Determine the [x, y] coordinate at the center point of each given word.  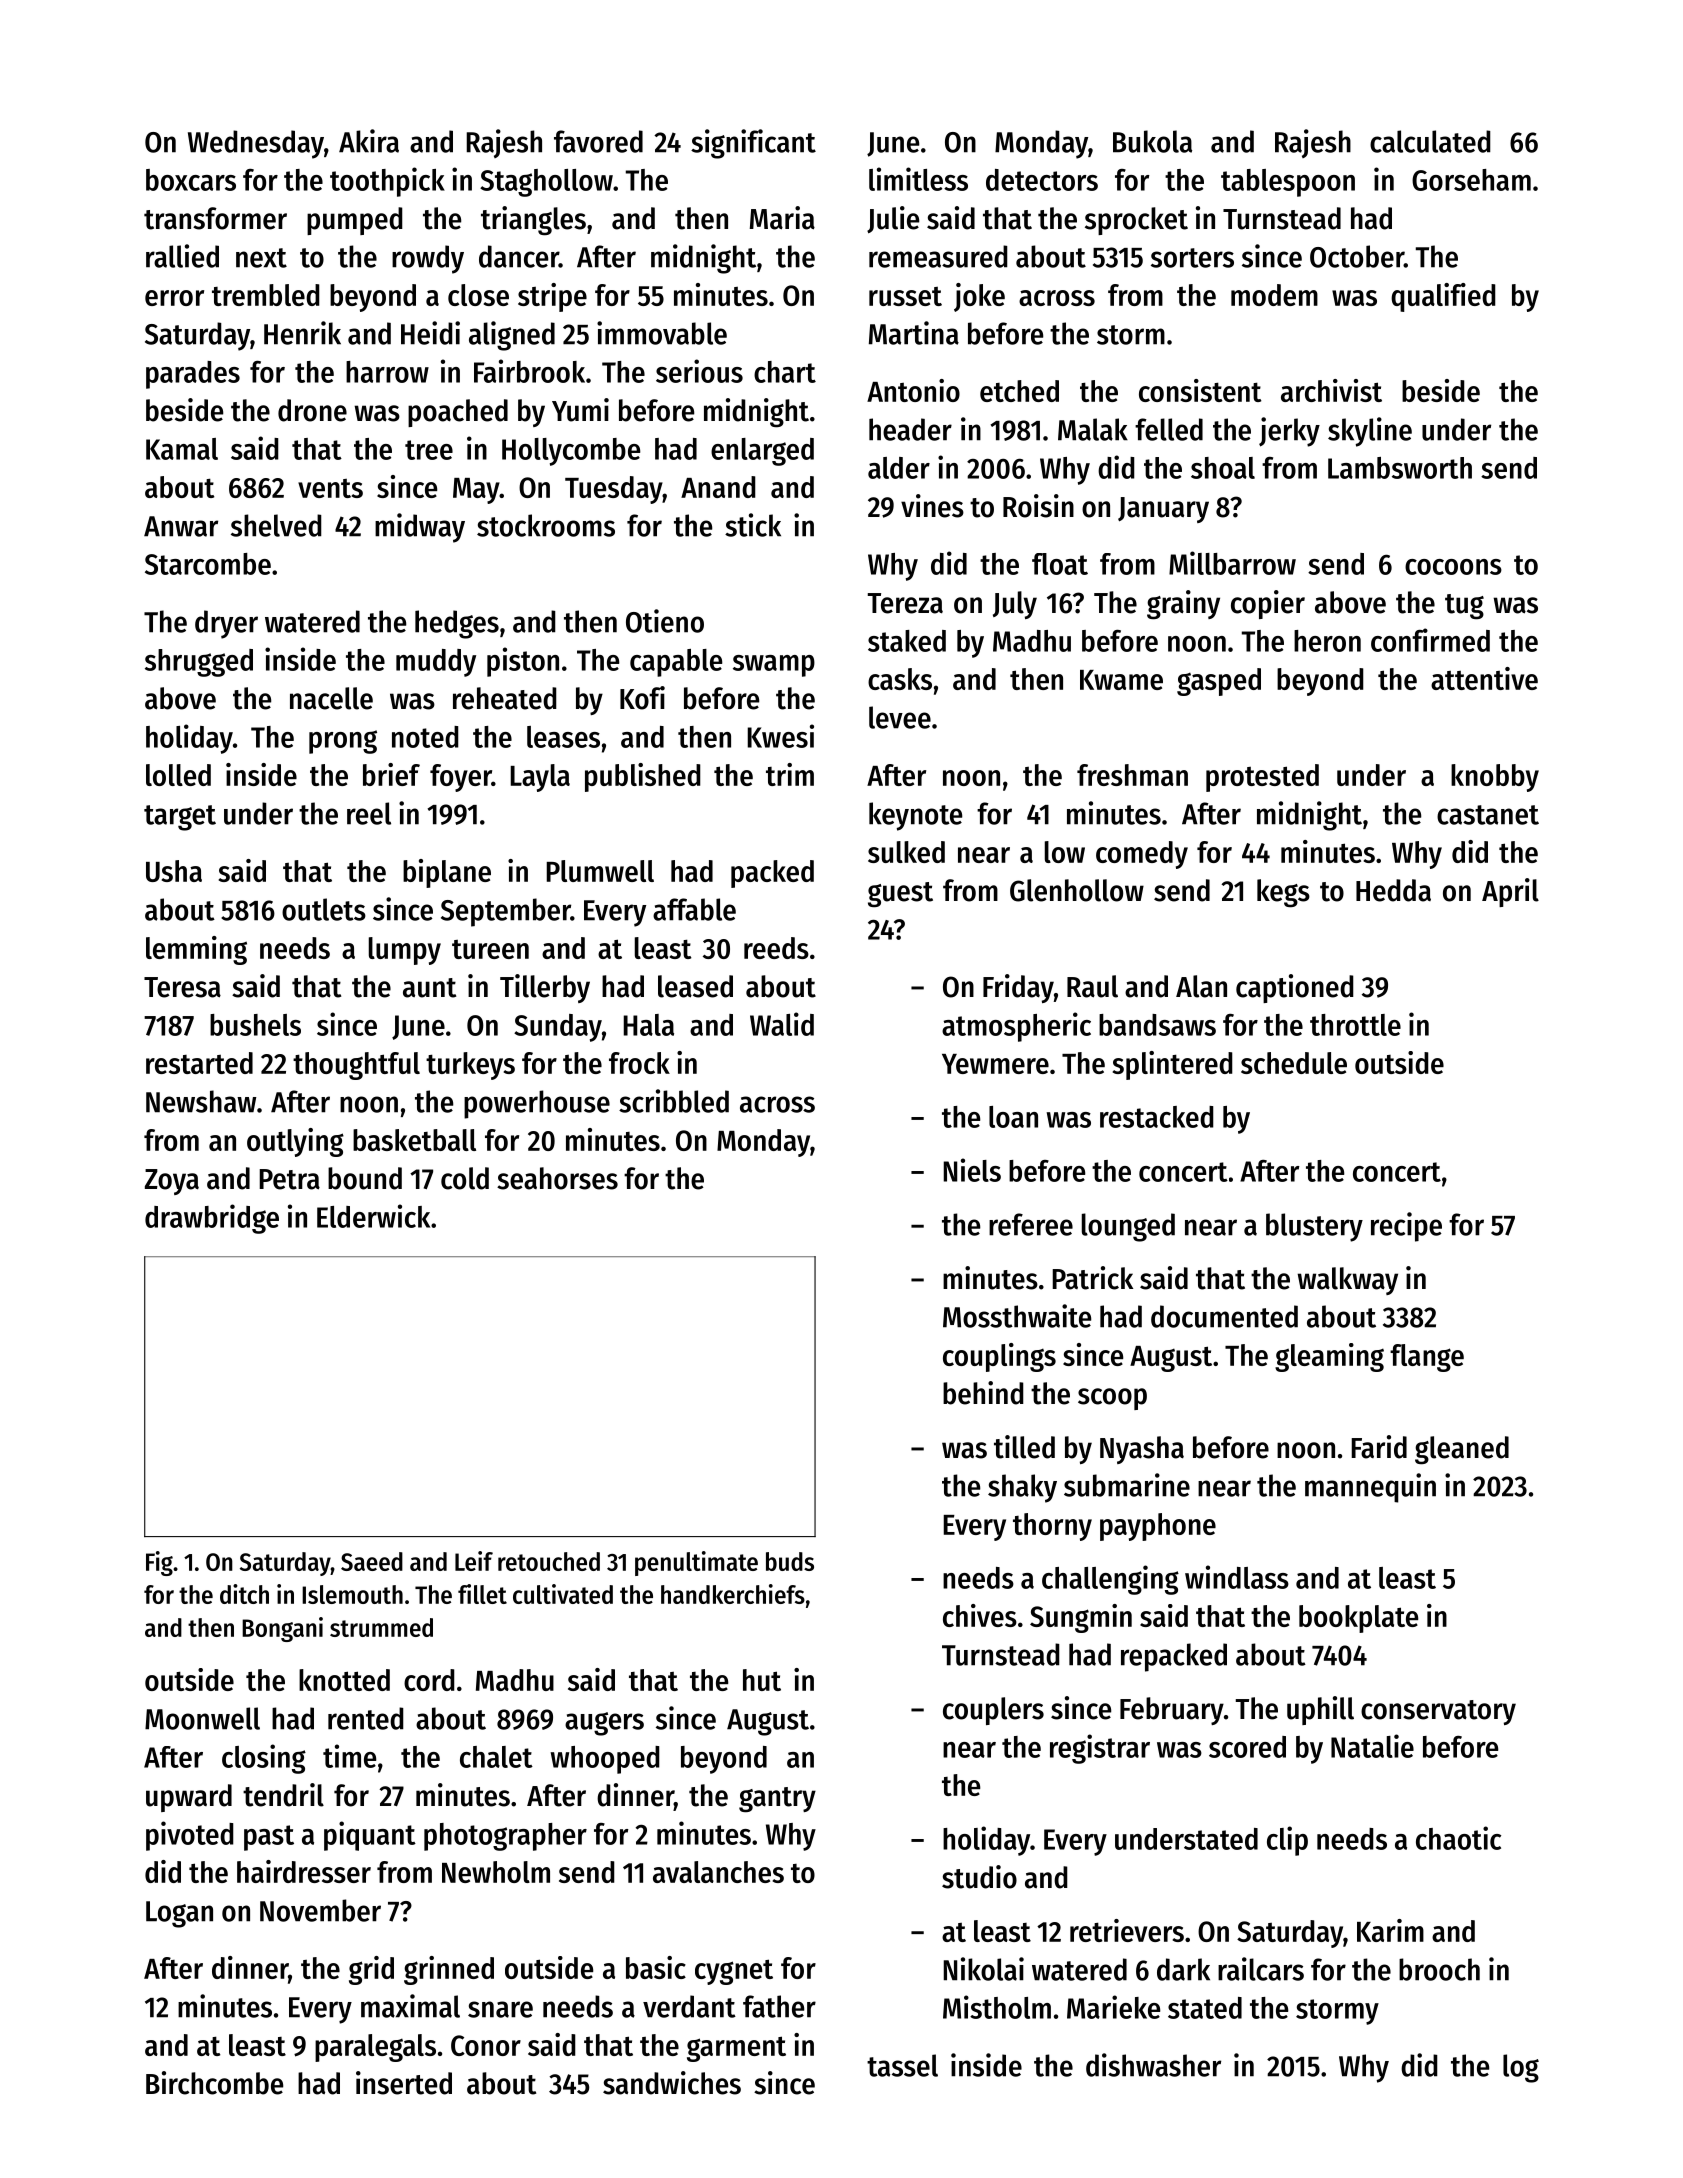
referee [1031, 1224]
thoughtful [356, 1066]
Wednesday [256, 144]
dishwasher [1153, 2065]
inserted [404, 2083]
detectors [1042, 180]
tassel [902, 2065]
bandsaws [1157, 1025]
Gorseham [1471, 180]
